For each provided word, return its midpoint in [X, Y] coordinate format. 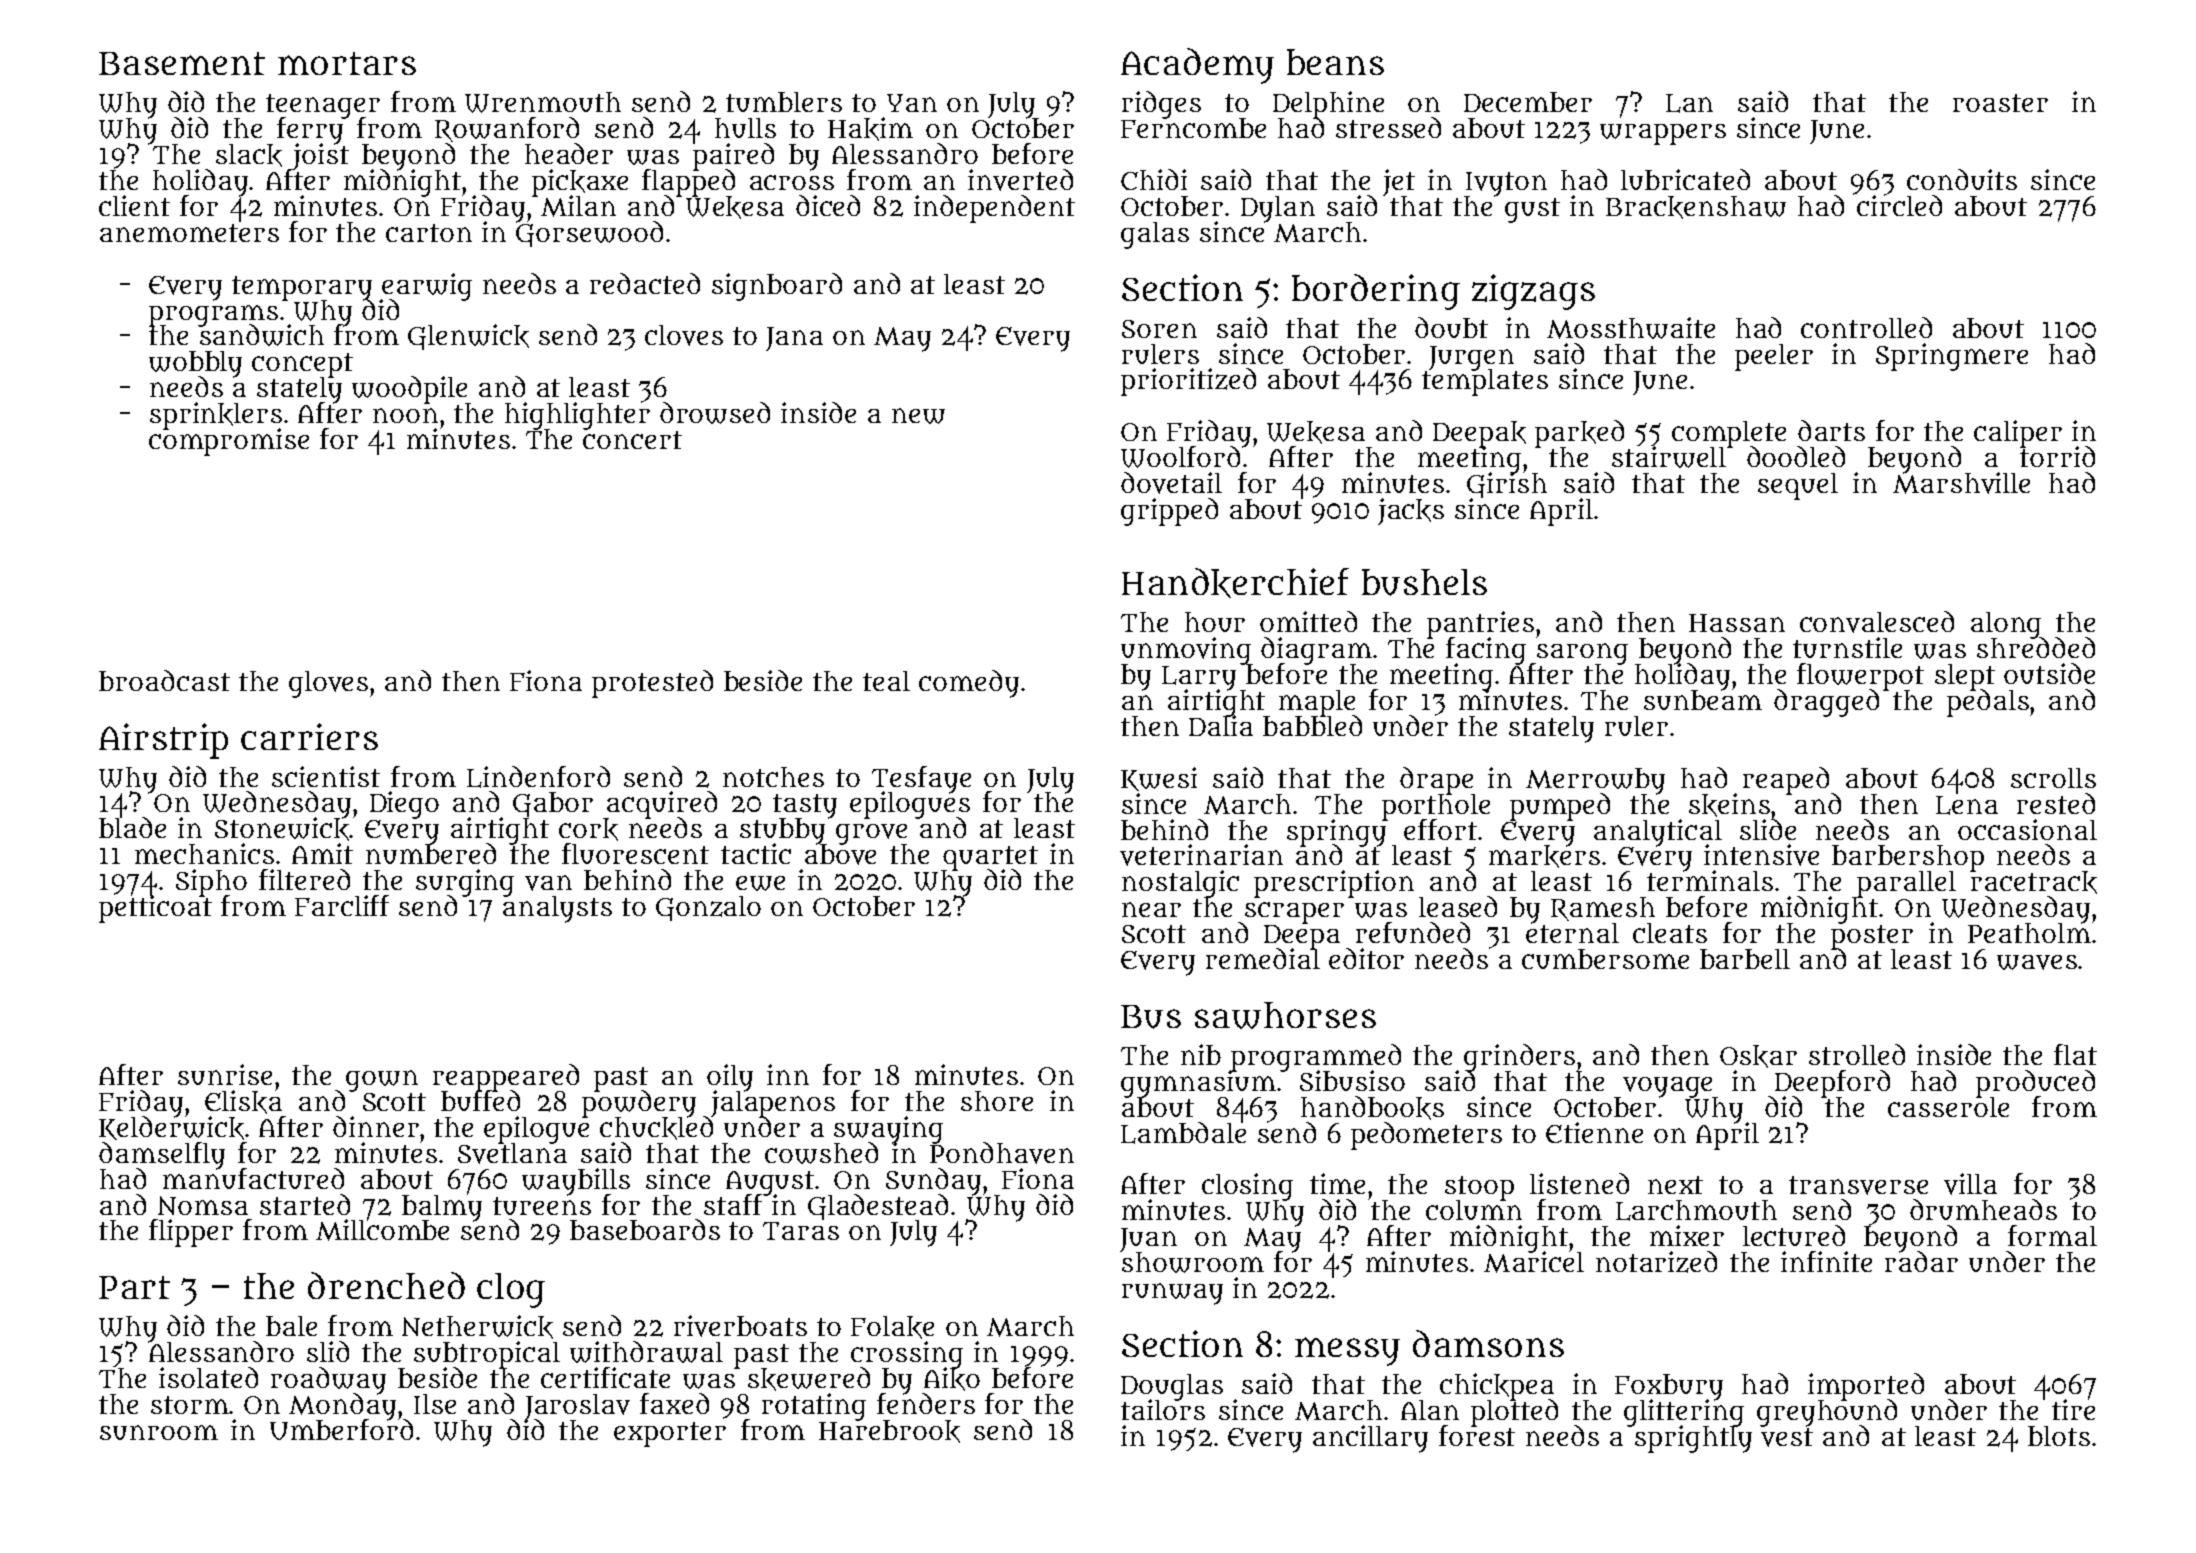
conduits [1962, 179]
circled [1899, 206]
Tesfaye [921, 779]
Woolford [1180, 458]
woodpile [411, 390]
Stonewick [282, 830]
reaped [1788, 780]
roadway [328, 1380]
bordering [1376, 292]
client [134, 205]
